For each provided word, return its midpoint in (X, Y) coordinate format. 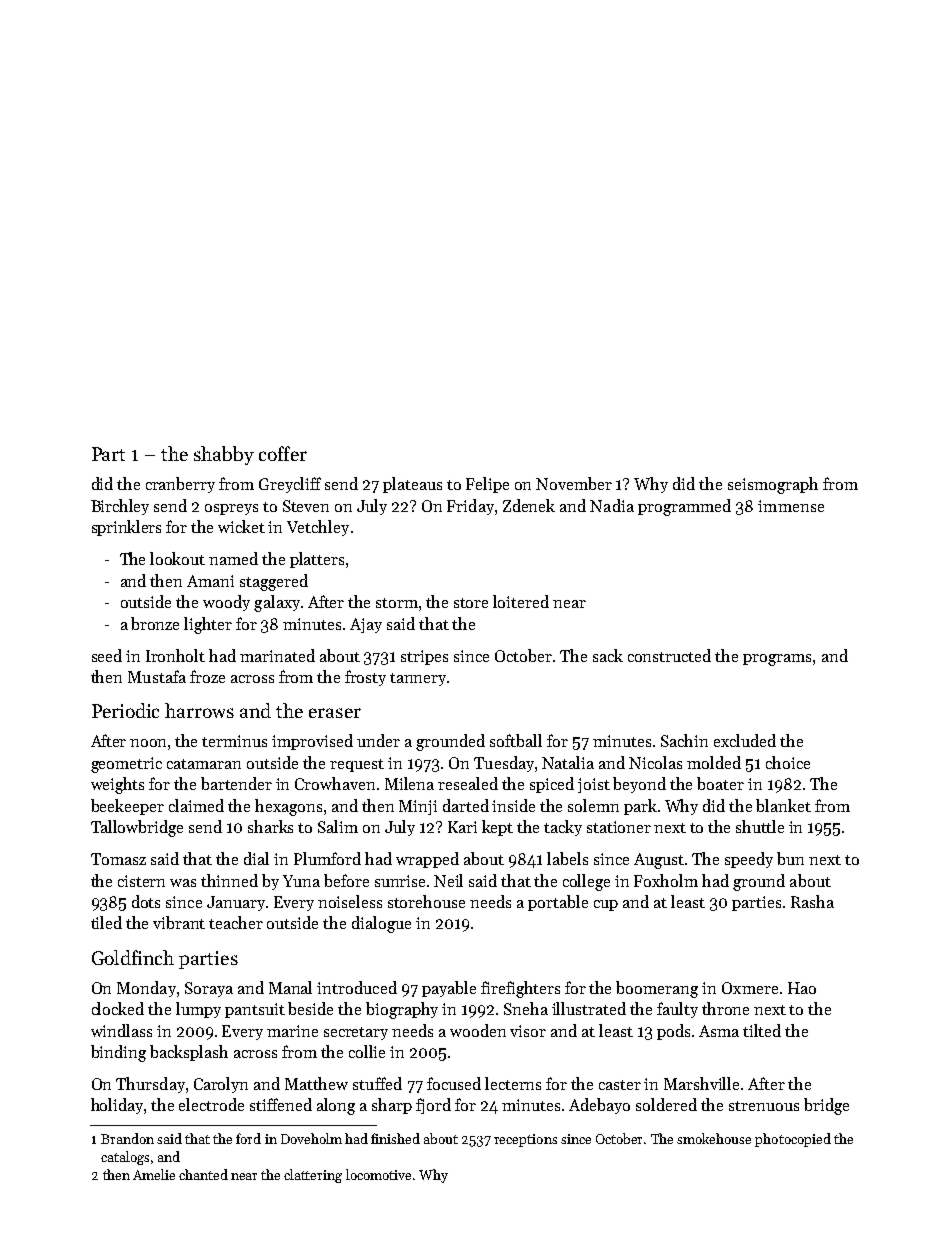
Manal (290, 987)
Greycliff (290, 485)
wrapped (427, 860)
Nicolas (655, 762)
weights (117, 785)
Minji (418, 807)
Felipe (487, 485)
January (236, 903)
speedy (749, 860)
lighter (208, 625)
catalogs (125, 1158)
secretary (356, 1033)
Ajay (366, 625)
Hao (802, 988)
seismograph (773, 485)
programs (777, 660)
